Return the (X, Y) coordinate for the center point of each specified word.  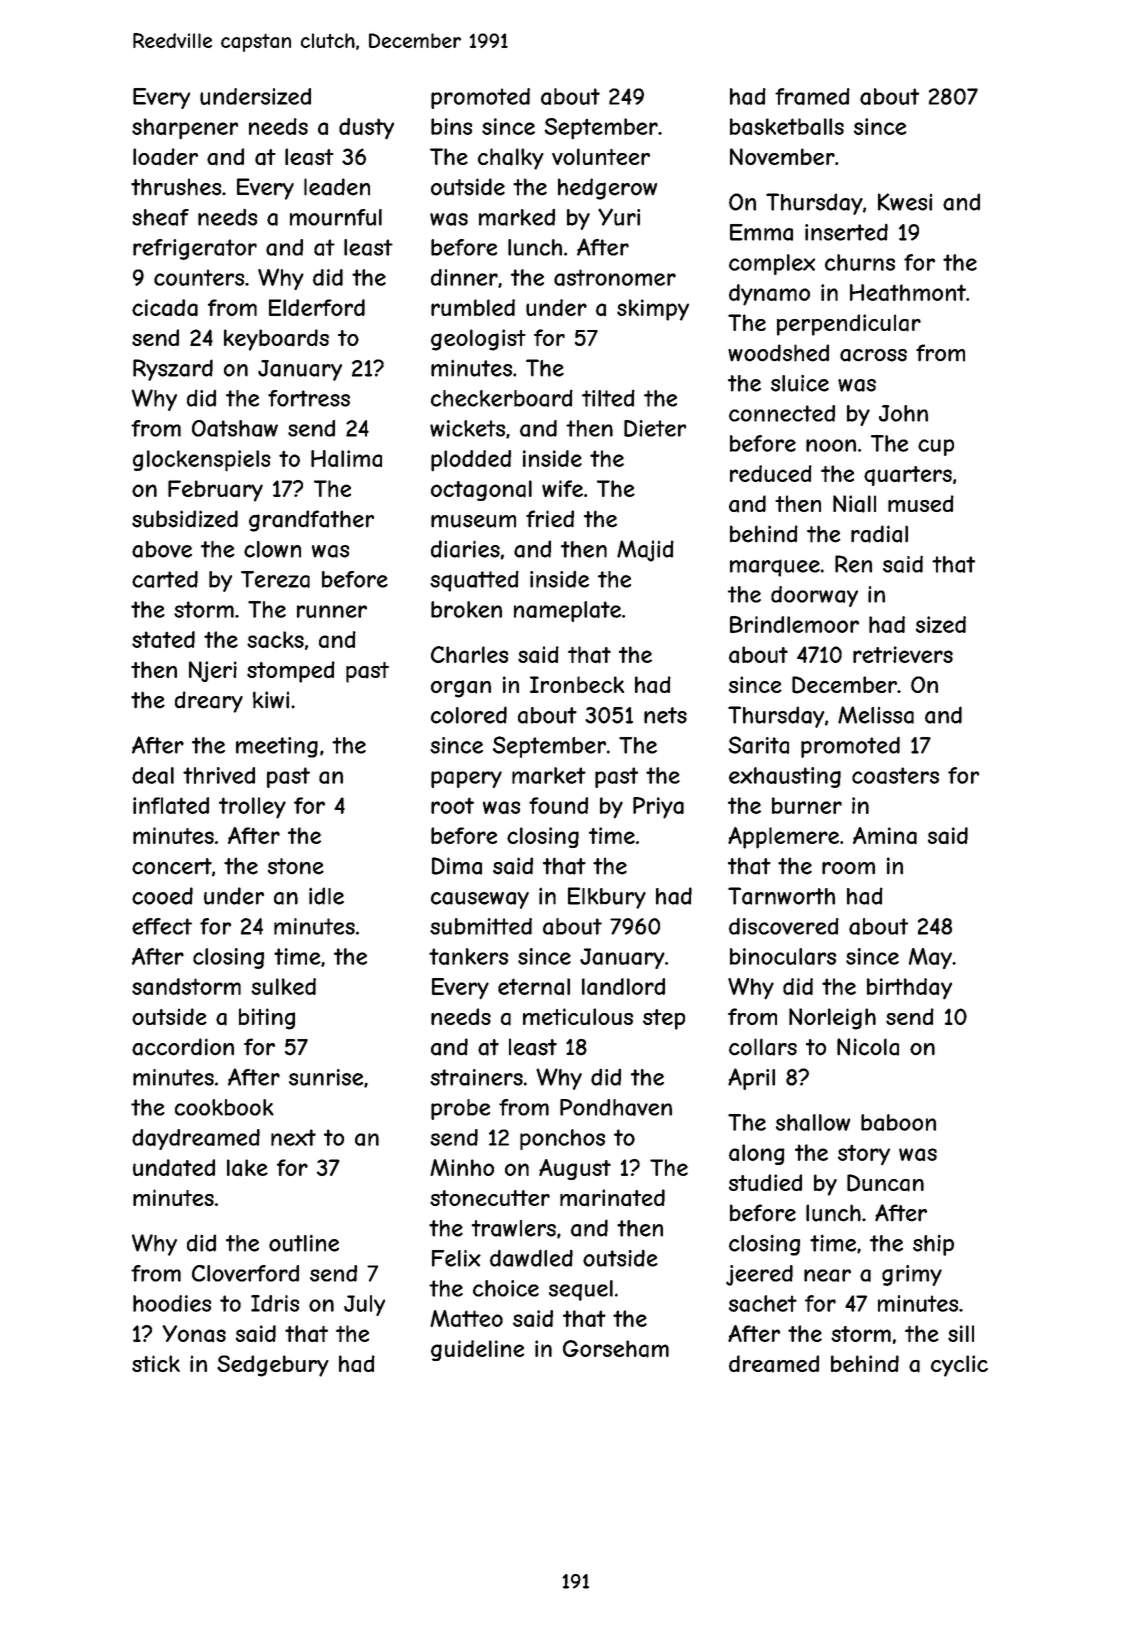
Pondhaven (616, 1107)
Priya (658, 808)
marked (517, 217)
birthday (909, 989)
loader (165, 157)
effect (162, 926)
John (903, 413)
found (558, 805)
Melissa (876, 715)
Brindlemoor (794, 624)
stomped (291, 672)
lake (247, 1168)
